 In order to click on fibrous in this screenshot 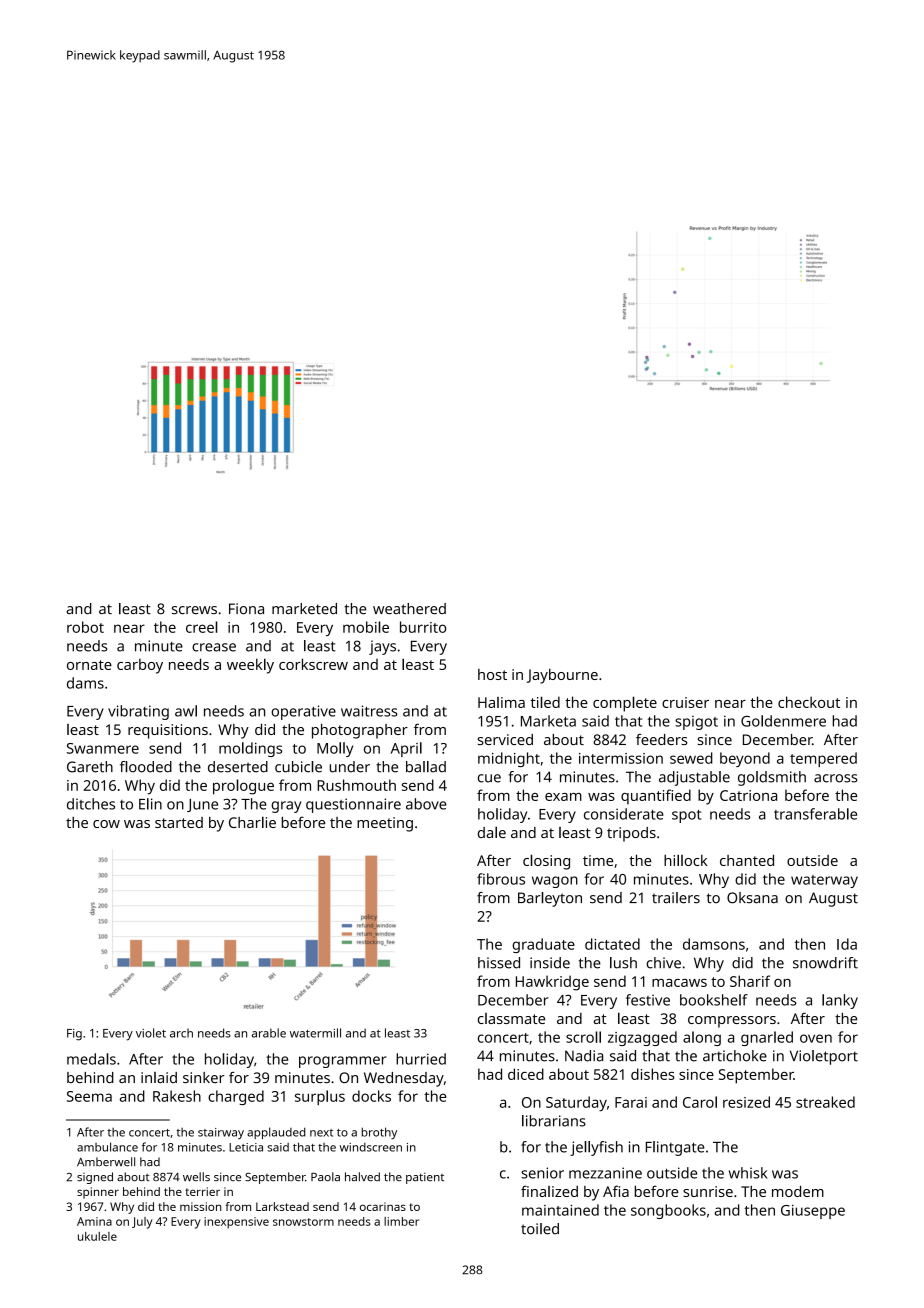, I will do `click(501, 879)`.
